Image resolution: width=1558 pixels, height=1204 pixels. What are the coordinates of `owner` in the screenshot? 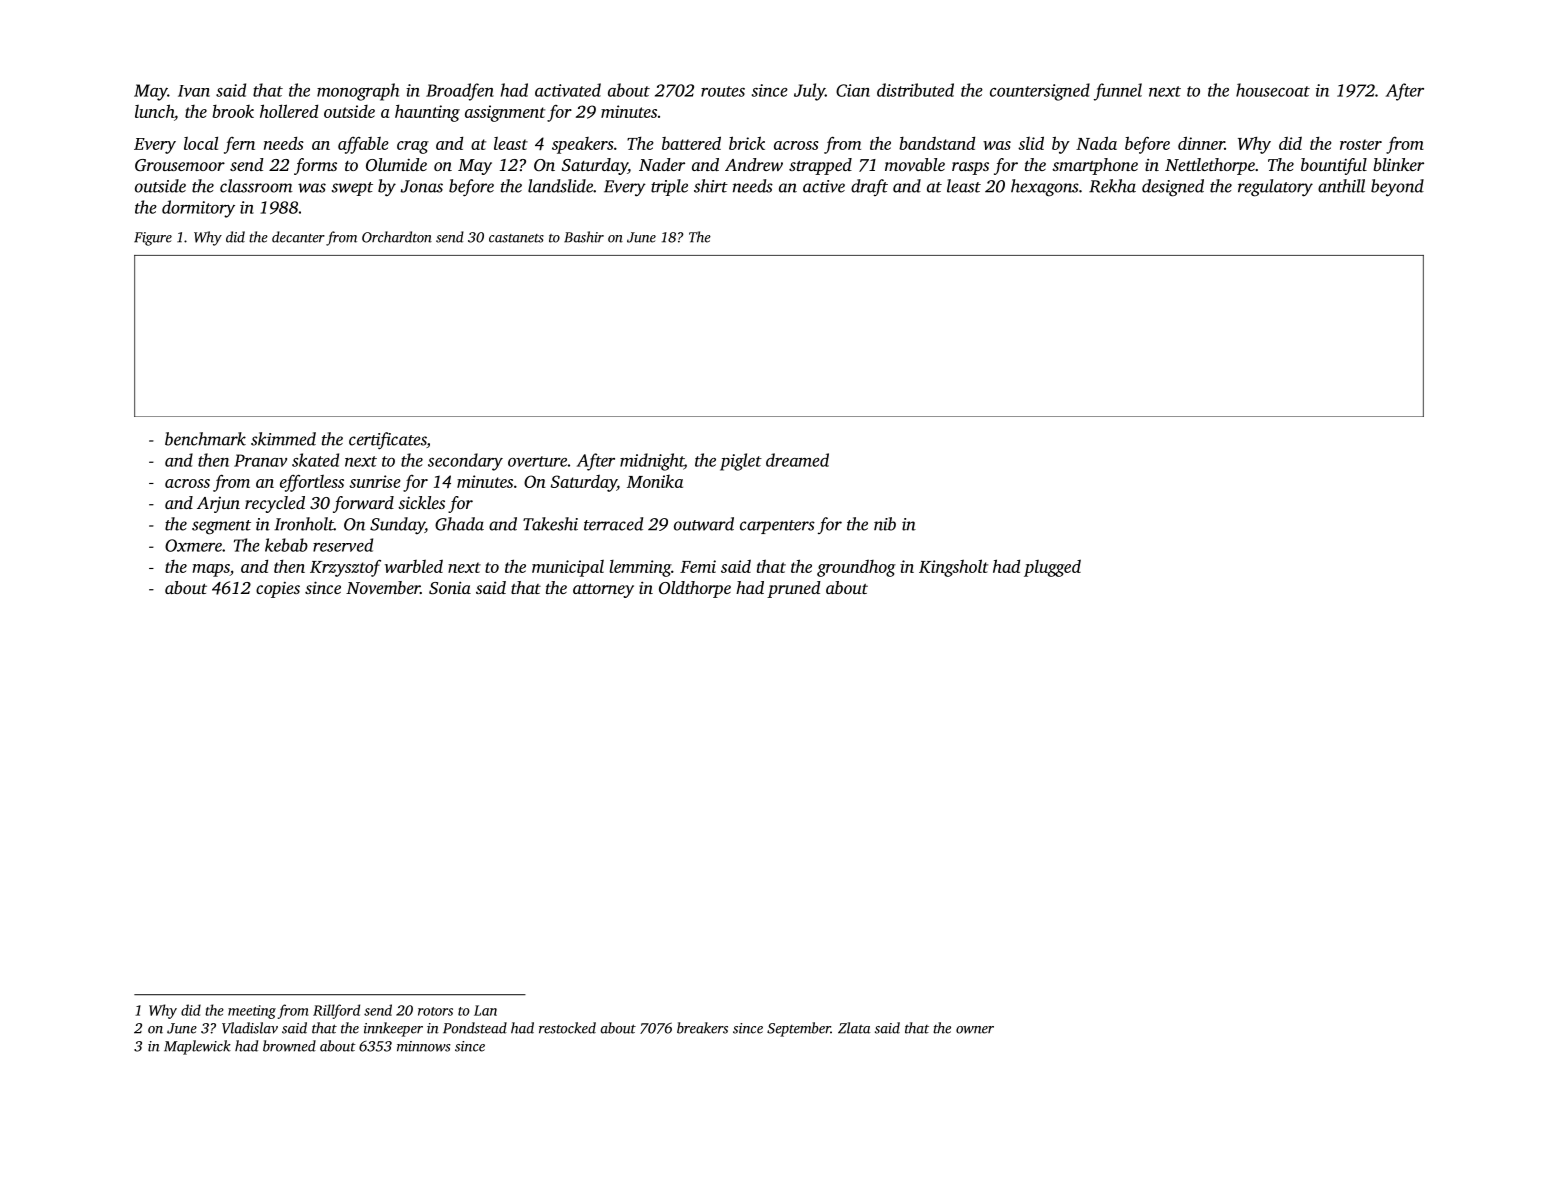 It's located at (975, 1030).
